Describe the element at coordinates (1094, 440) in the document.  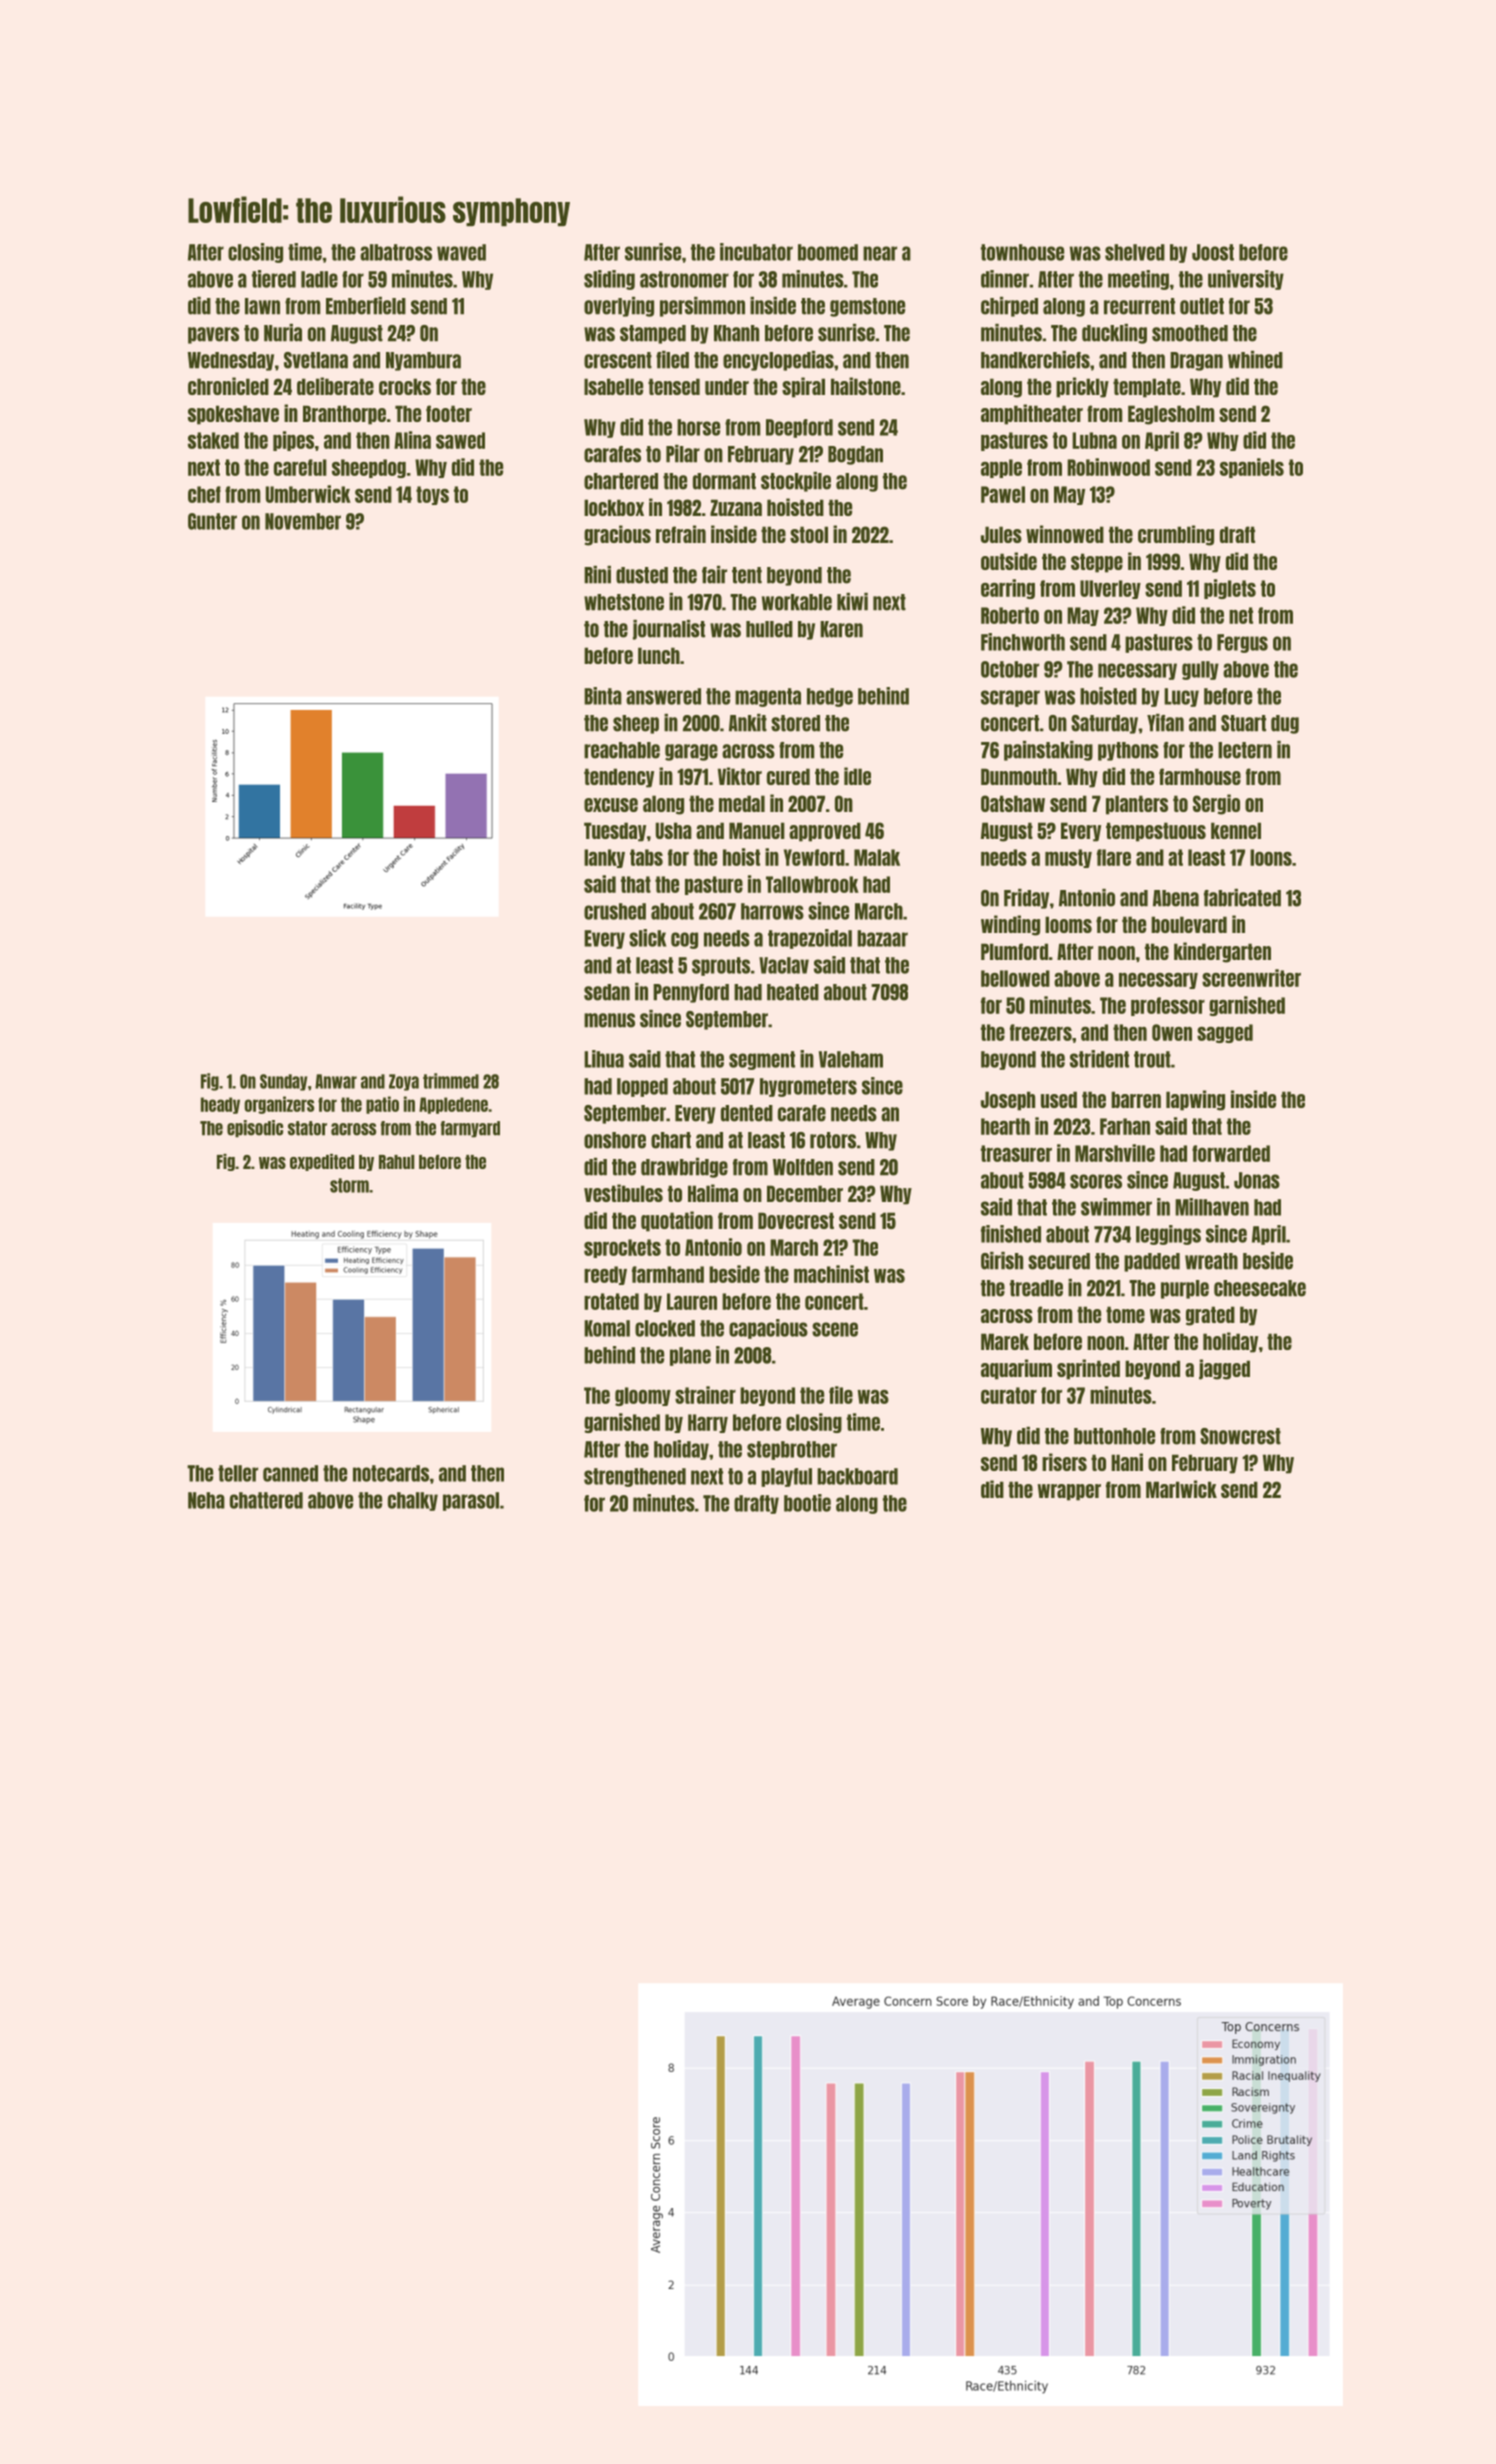
I see `Lubna` at that location.
